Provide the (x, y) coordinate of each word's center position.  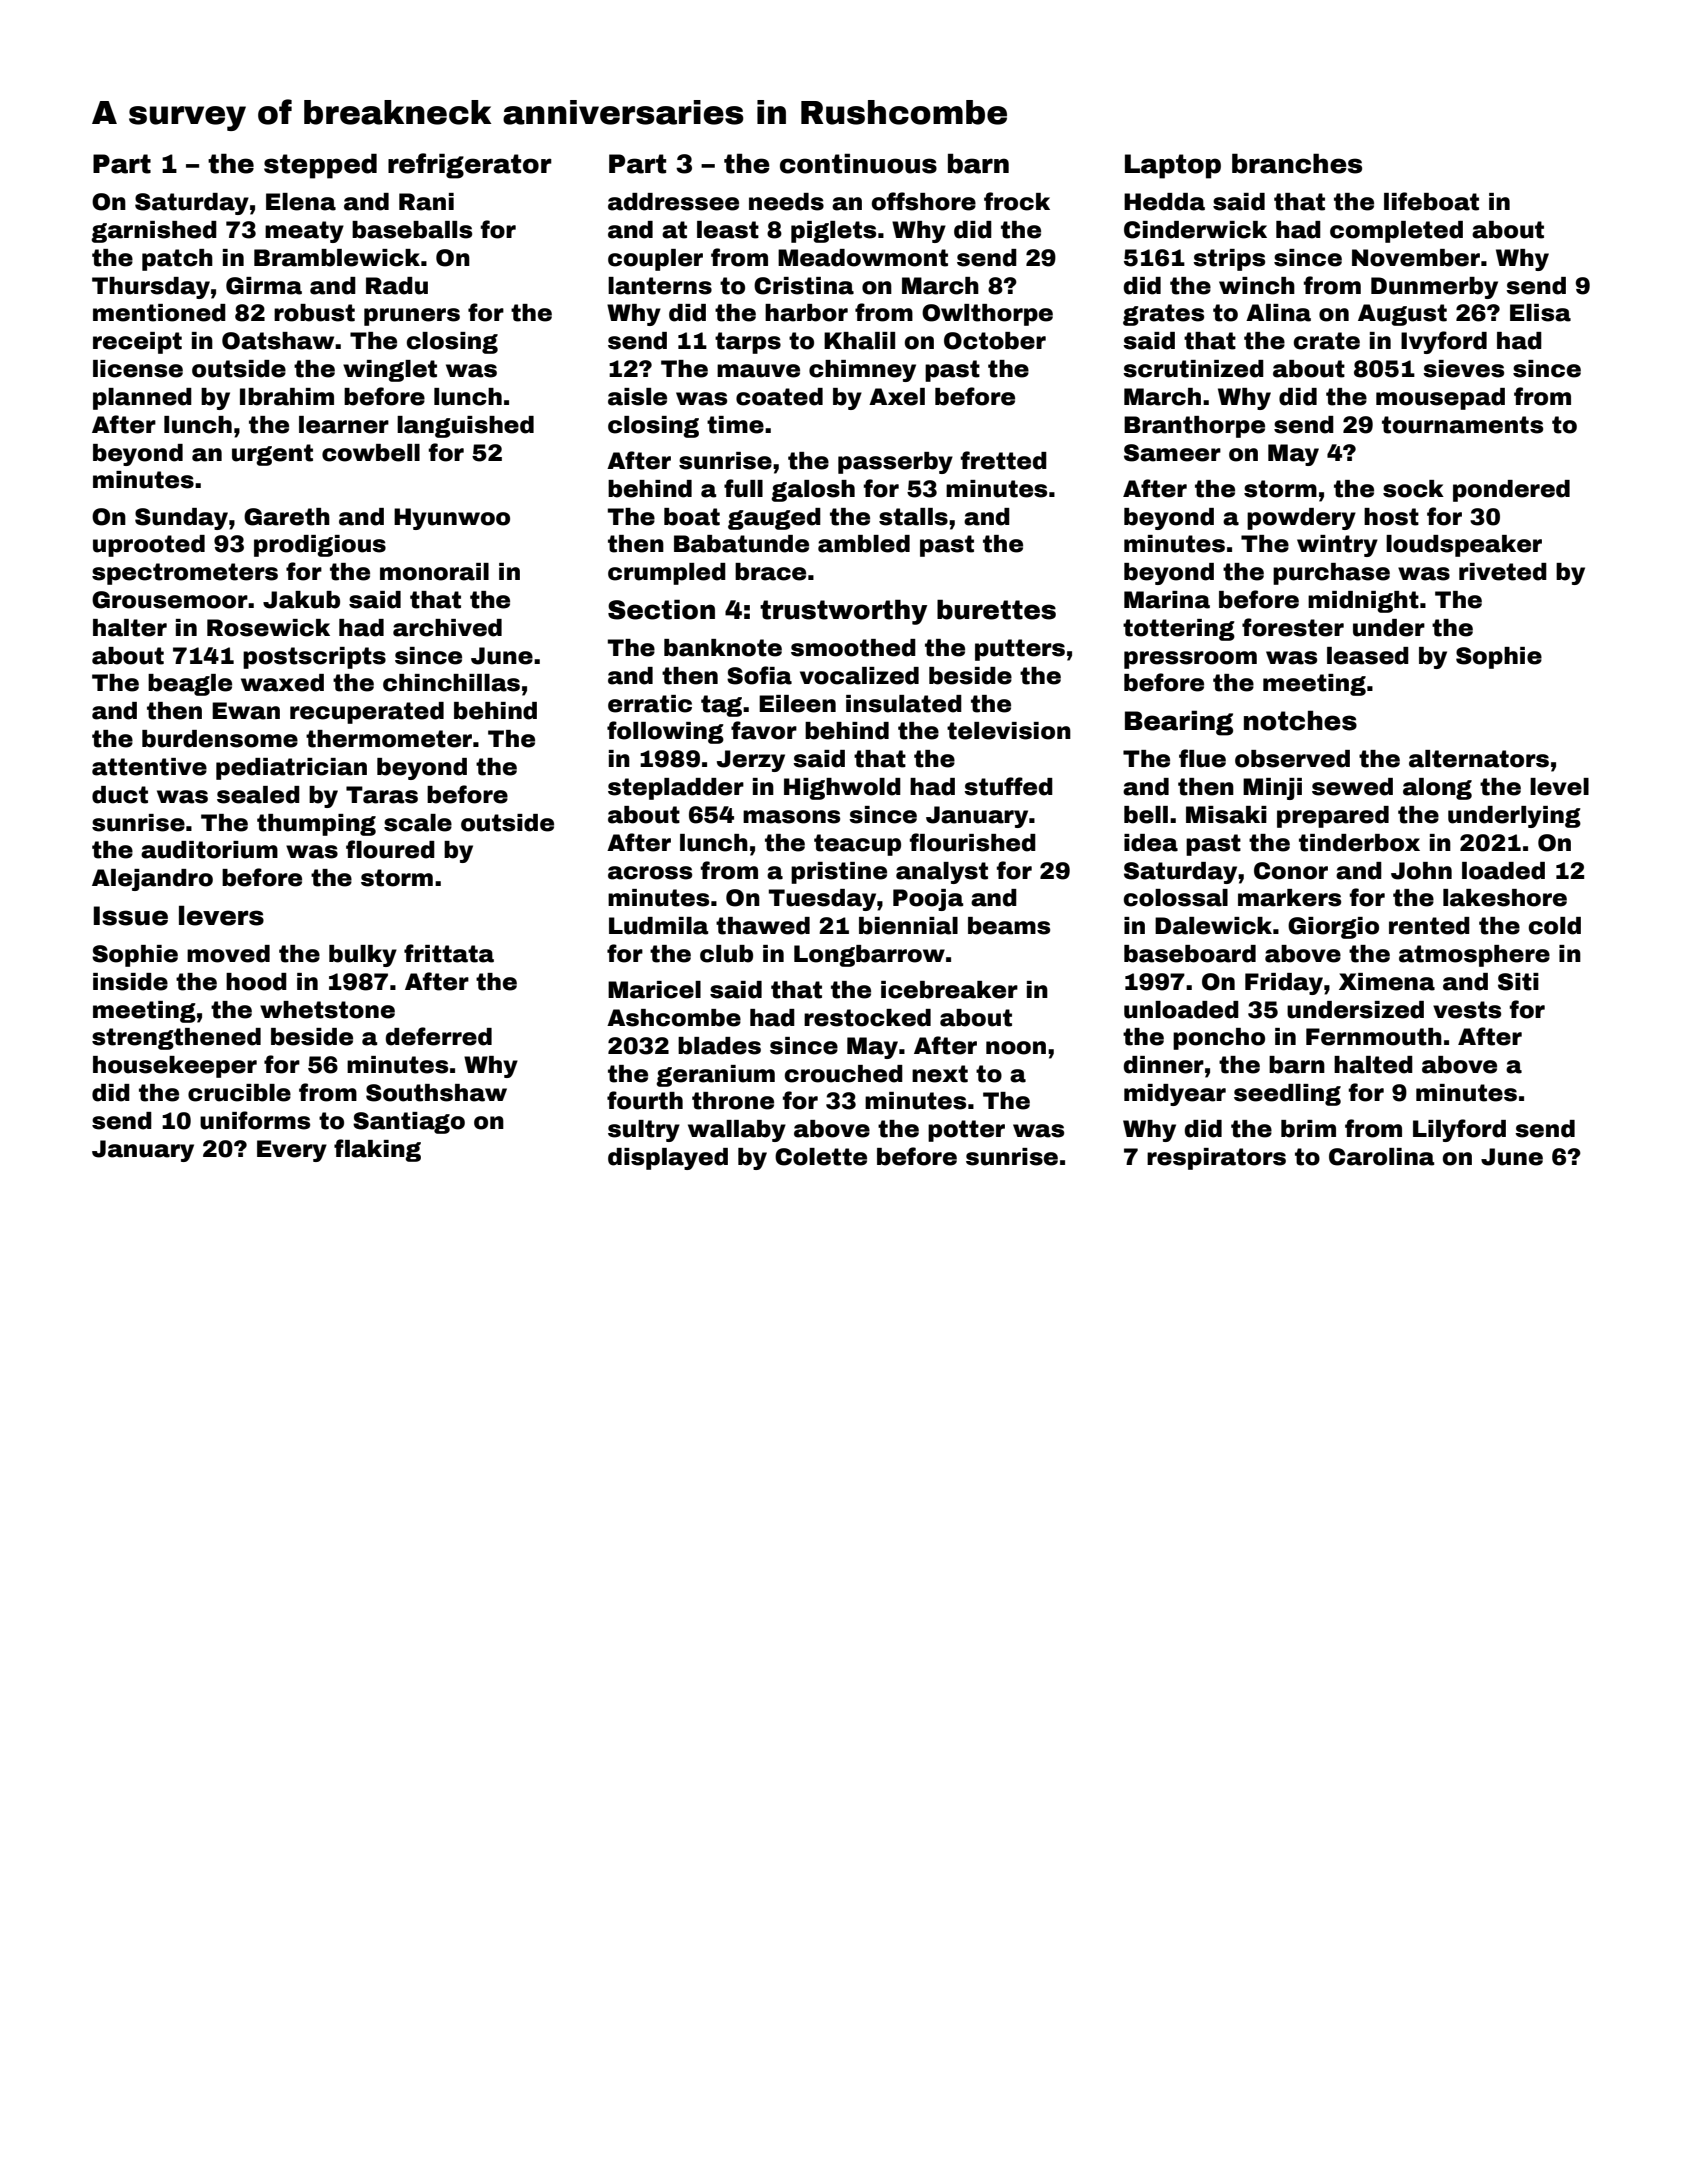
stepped (320, 166)
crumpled (667, 574)
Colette (821, 1157)
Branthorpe (1194, 427)
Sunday (181, 519)
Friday (1284, 984)
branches (1297, 163)
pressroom (1190, 660)
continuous (858, 163)
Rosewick (268, 628)
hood (256, 982)
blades (719, 1046)
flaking (377, 1150)
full (743, 488)
